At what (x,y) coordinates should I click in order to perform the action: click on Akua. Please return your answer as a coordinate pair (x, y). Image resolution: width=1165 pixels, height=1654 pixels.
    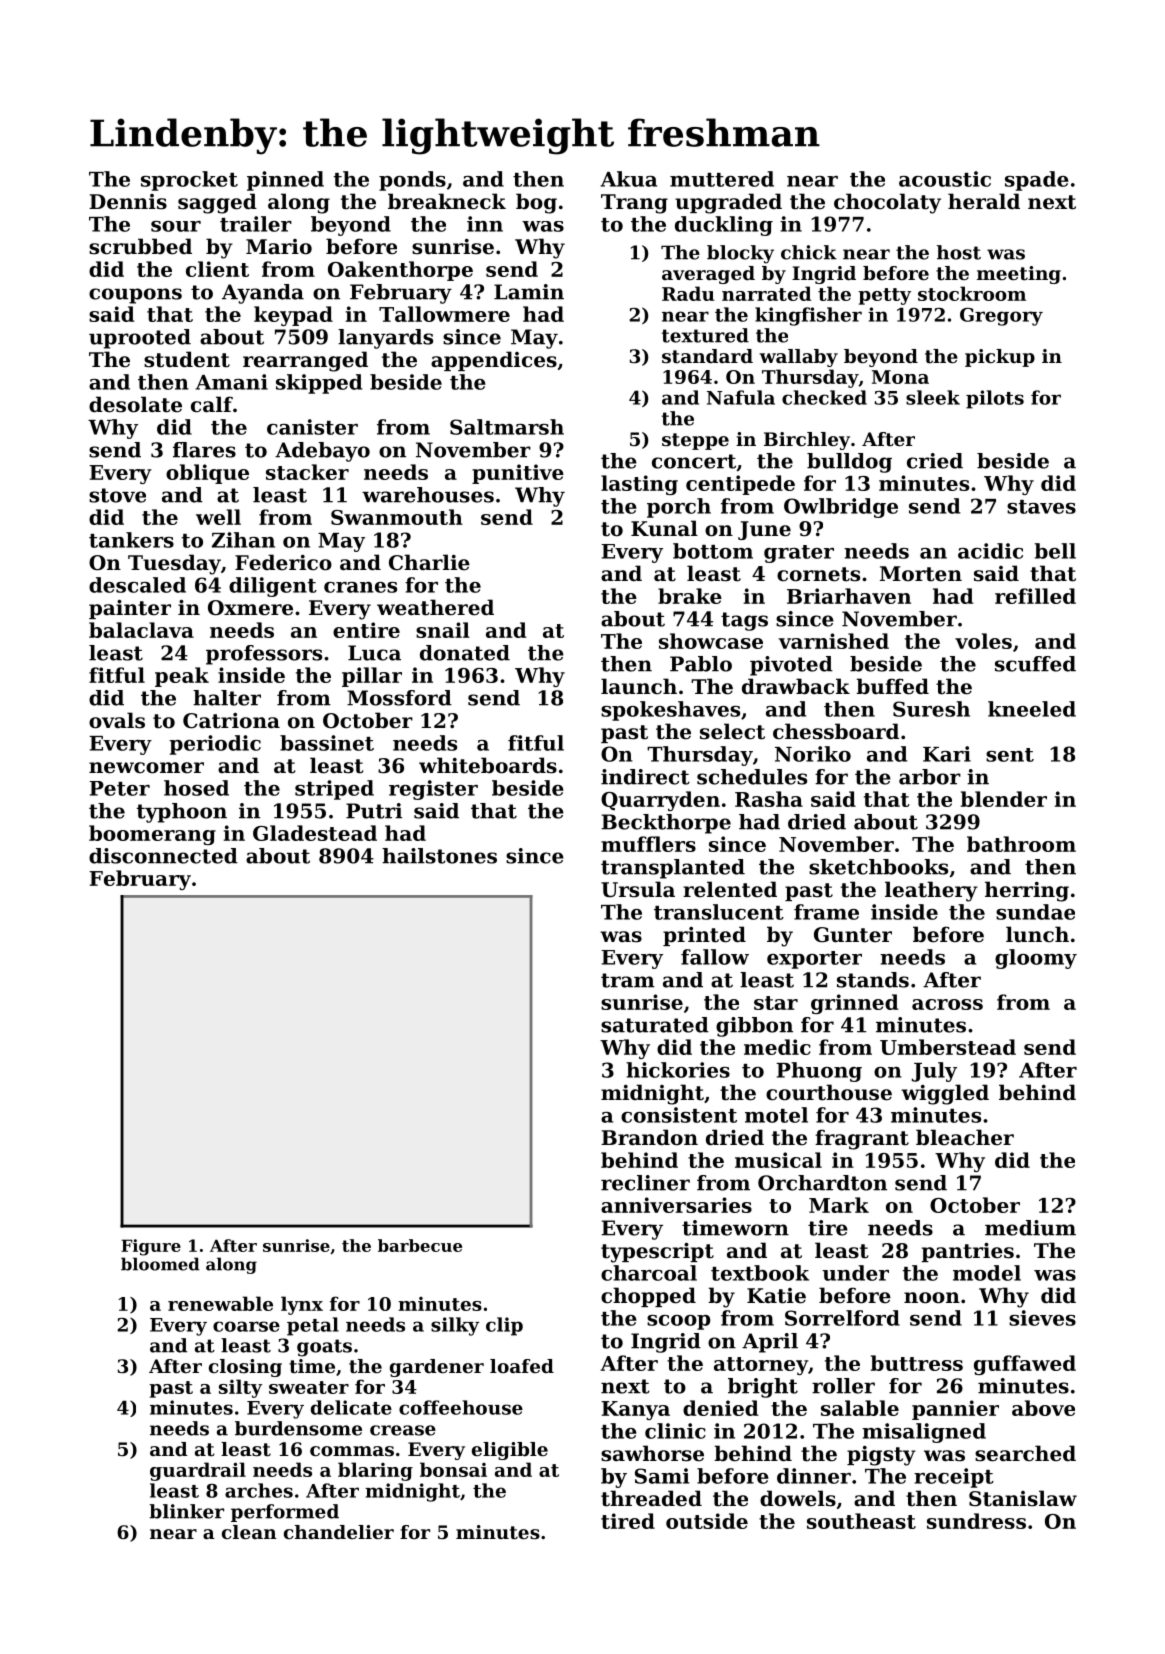
    Looking at the image, I should click on (628, 179).
